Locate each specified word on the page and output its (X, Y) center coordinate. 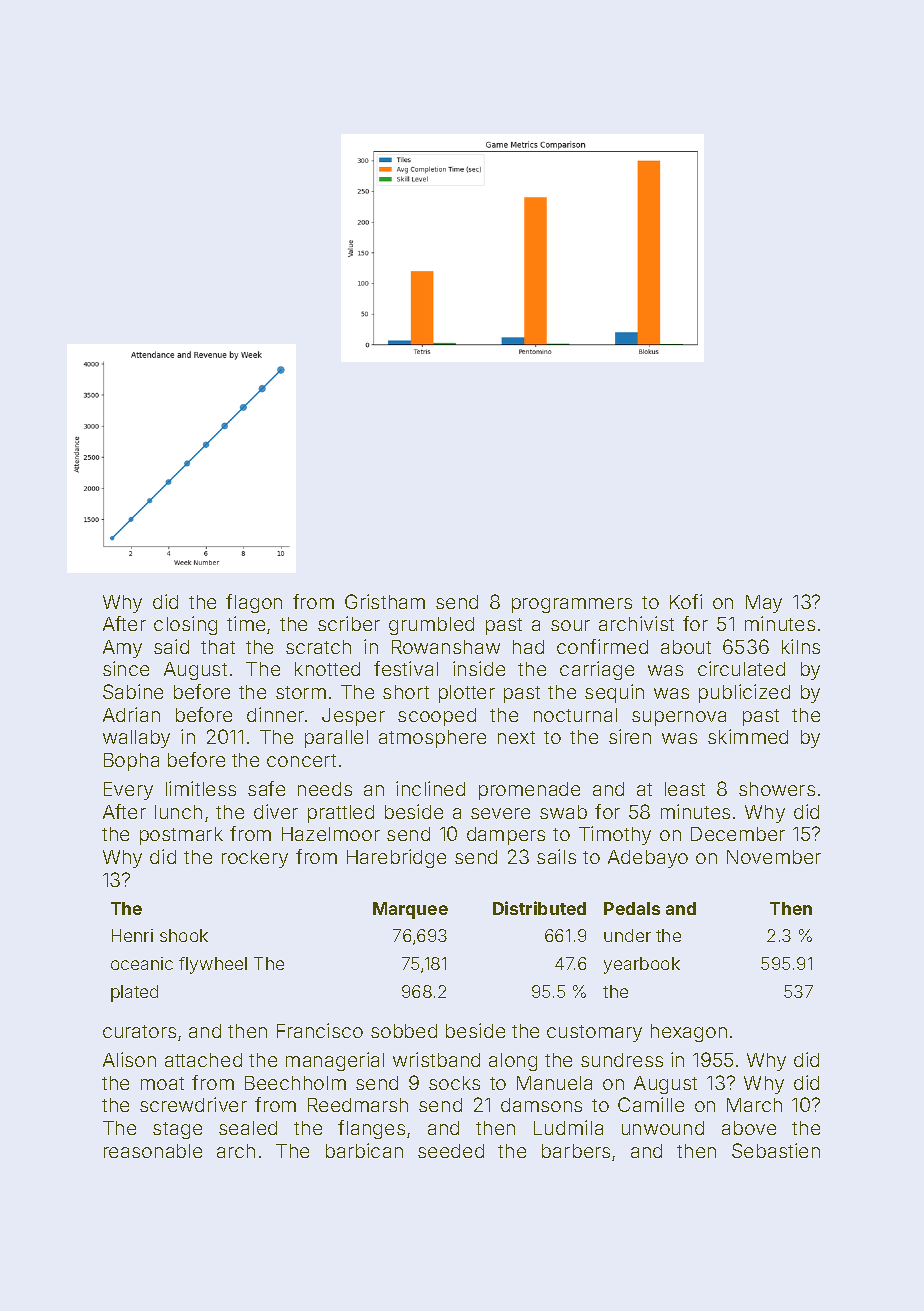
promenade (529, 791)
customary (594, 1033)
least (685, 789)
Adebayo (648, 859)
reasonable (153, 1151)
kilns (801, 646)
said (171, 646)
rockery (255, 859)
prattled (341, 814)
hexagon (689, 1033)
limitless (201, 788)
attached (203, 1060)
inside (479, 668)
